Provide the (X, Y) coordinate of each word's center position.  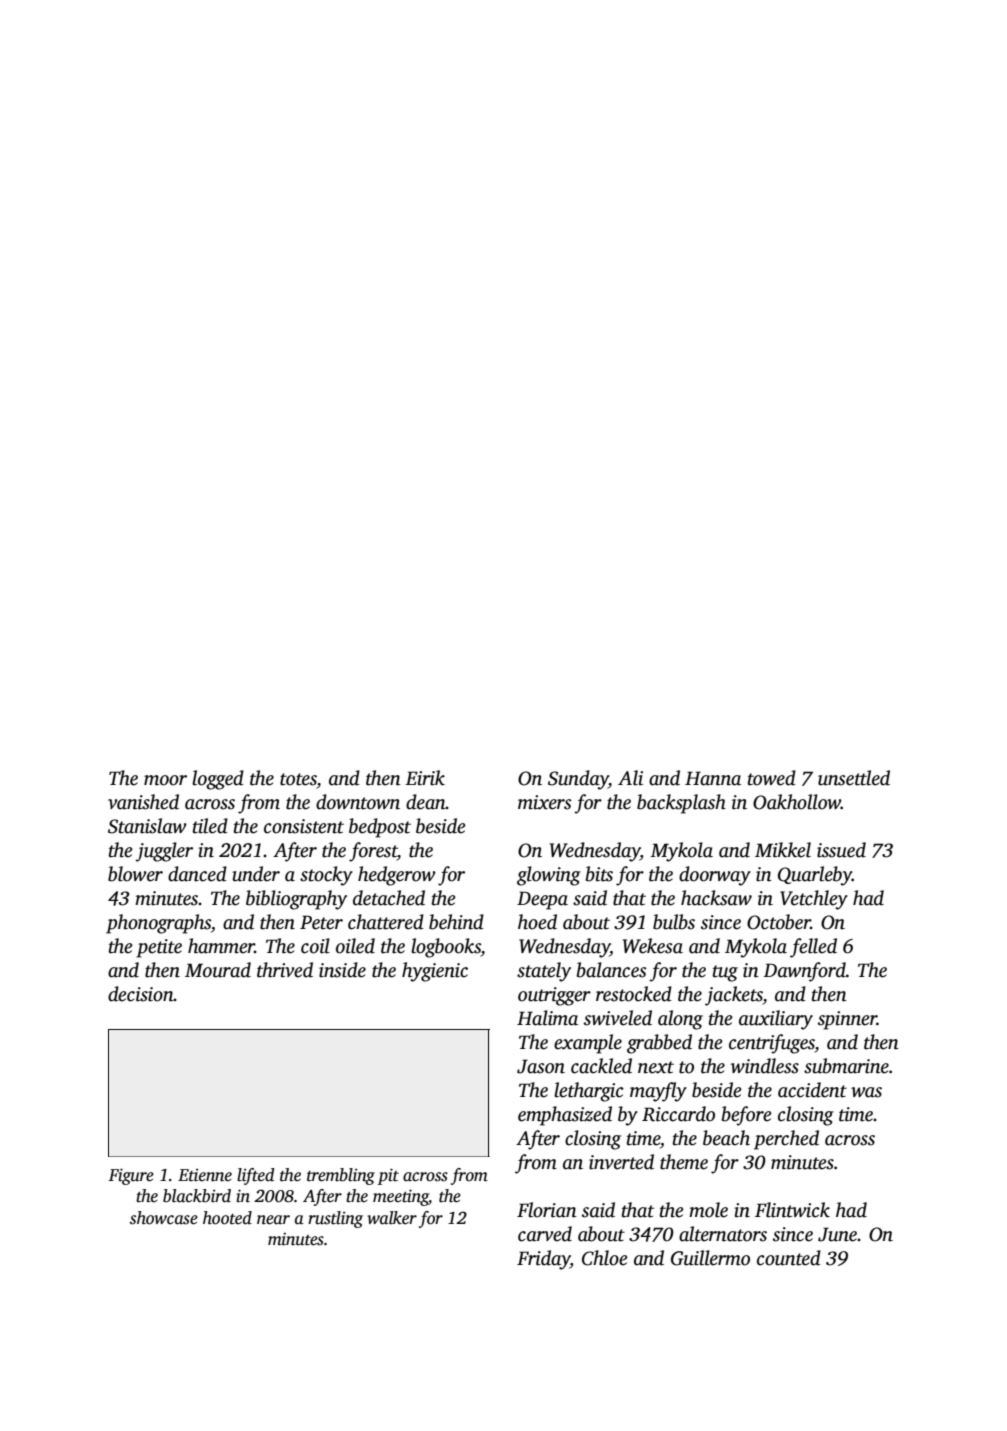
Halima (547, 1018)
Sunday (578, 780)
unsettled (854, 778)
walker (392, 1218)
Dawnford (804, 972)
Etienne (205, 1175)
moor (165, 780)
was (866, 1092)
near (273, 1220)
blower (135, 874)
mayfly (658, 1092)
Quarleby (815, 876)
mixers (545, 802)
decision (141, 994)
